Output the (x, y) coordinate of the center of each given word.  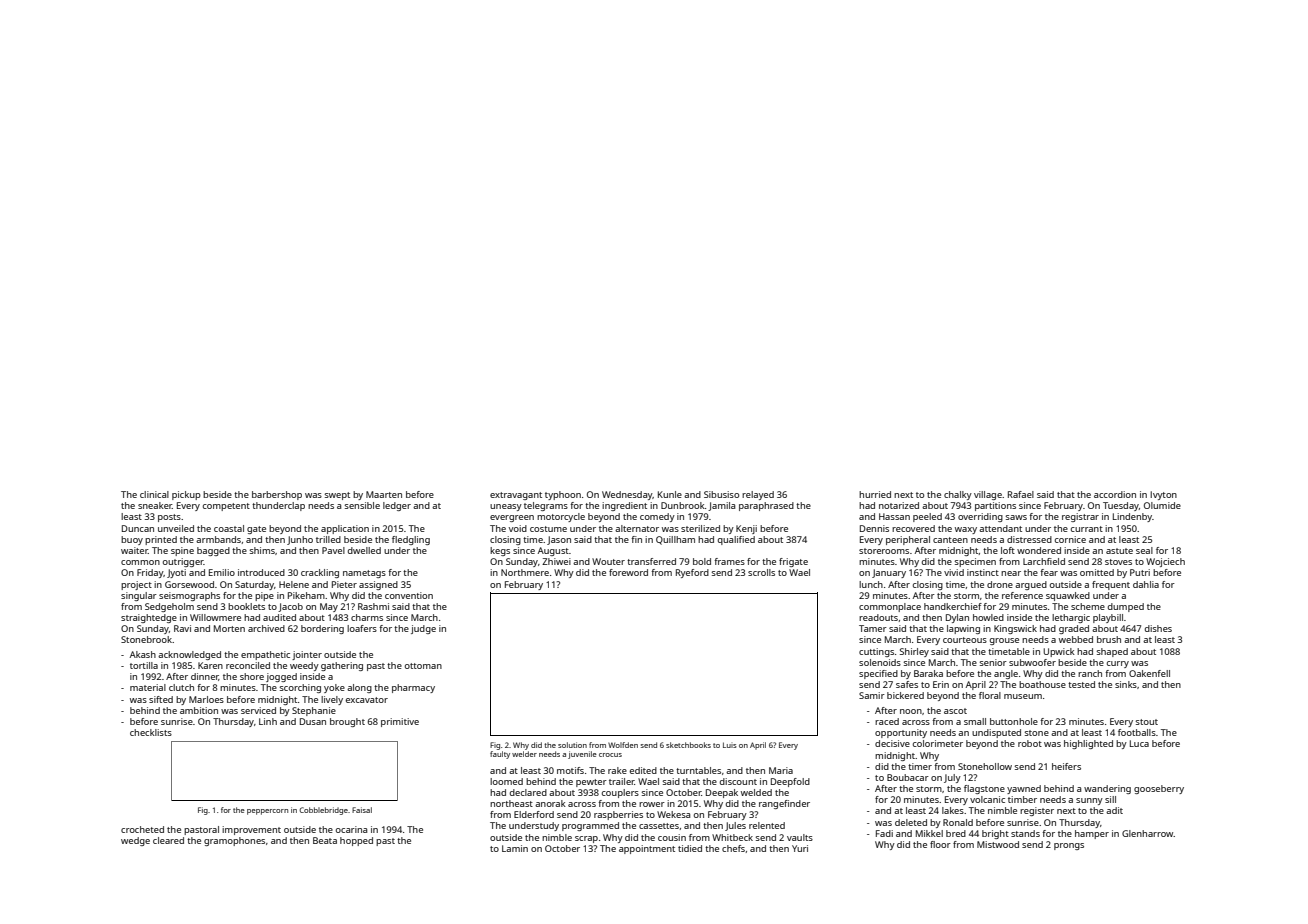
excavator (367, 700)
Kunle (670, 494)
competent (226, 507)
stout (1147, 722)
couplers (620, 793)
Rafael (1021, 494)
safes (907, 684)
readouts (878, 617)
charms (367, 617)
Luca (1139, 743)
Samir (872, 695)
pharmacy (413, 688)
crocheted (142, 829)
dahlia (1146, 584)
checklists (151, 732)
